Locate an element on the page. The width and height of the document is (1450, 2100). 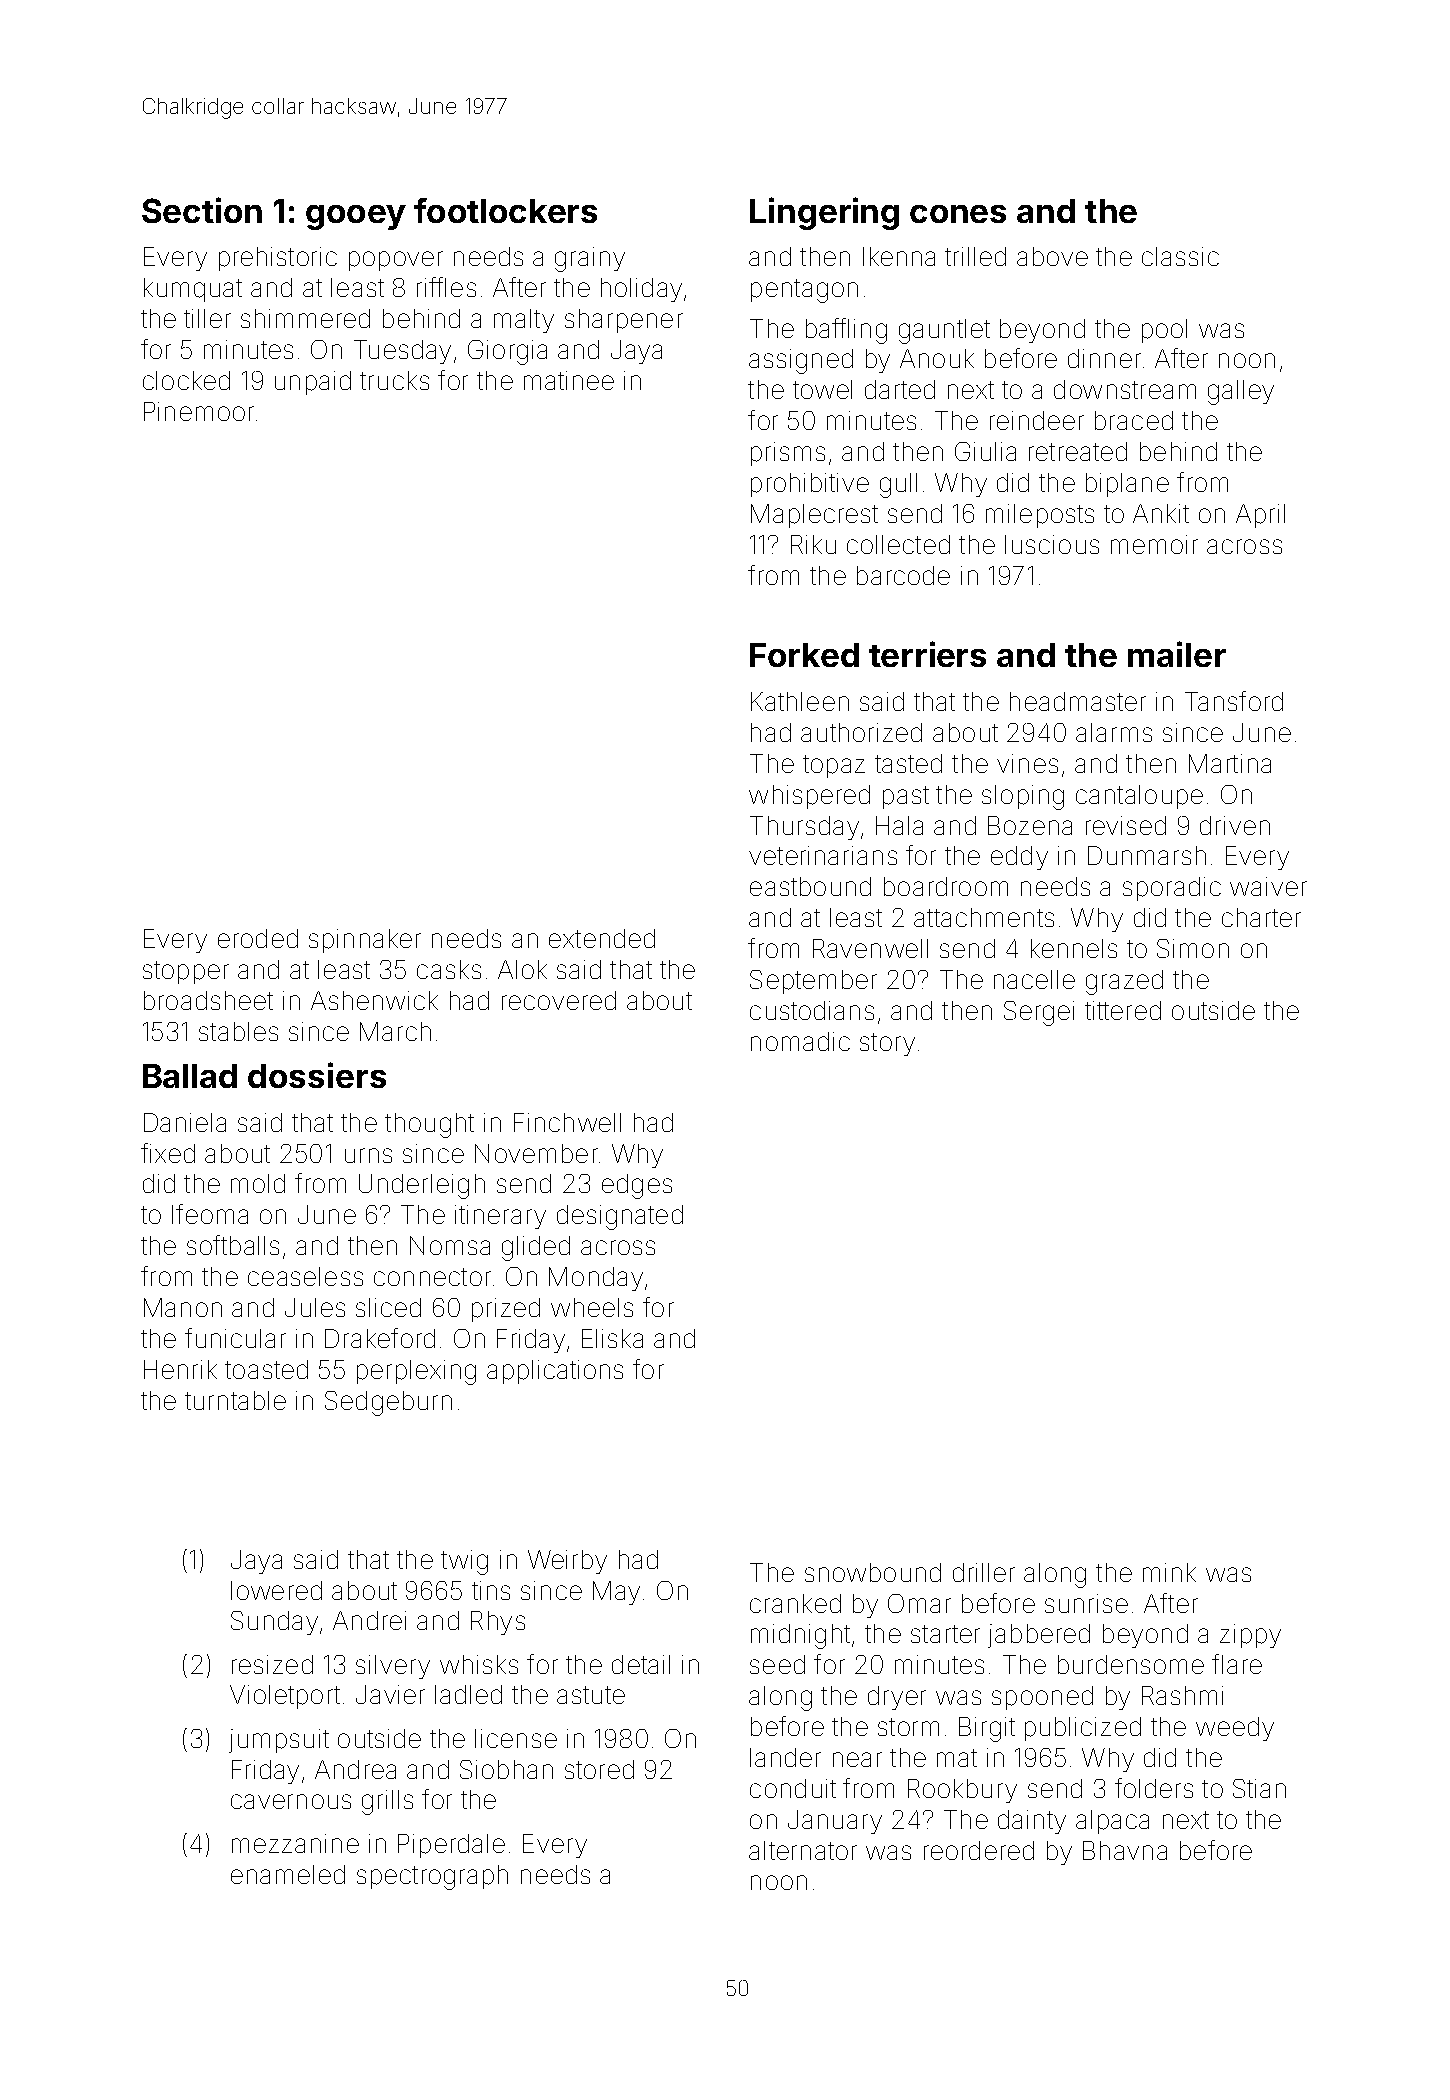
kumquat is located at coordinates (193, 290).
